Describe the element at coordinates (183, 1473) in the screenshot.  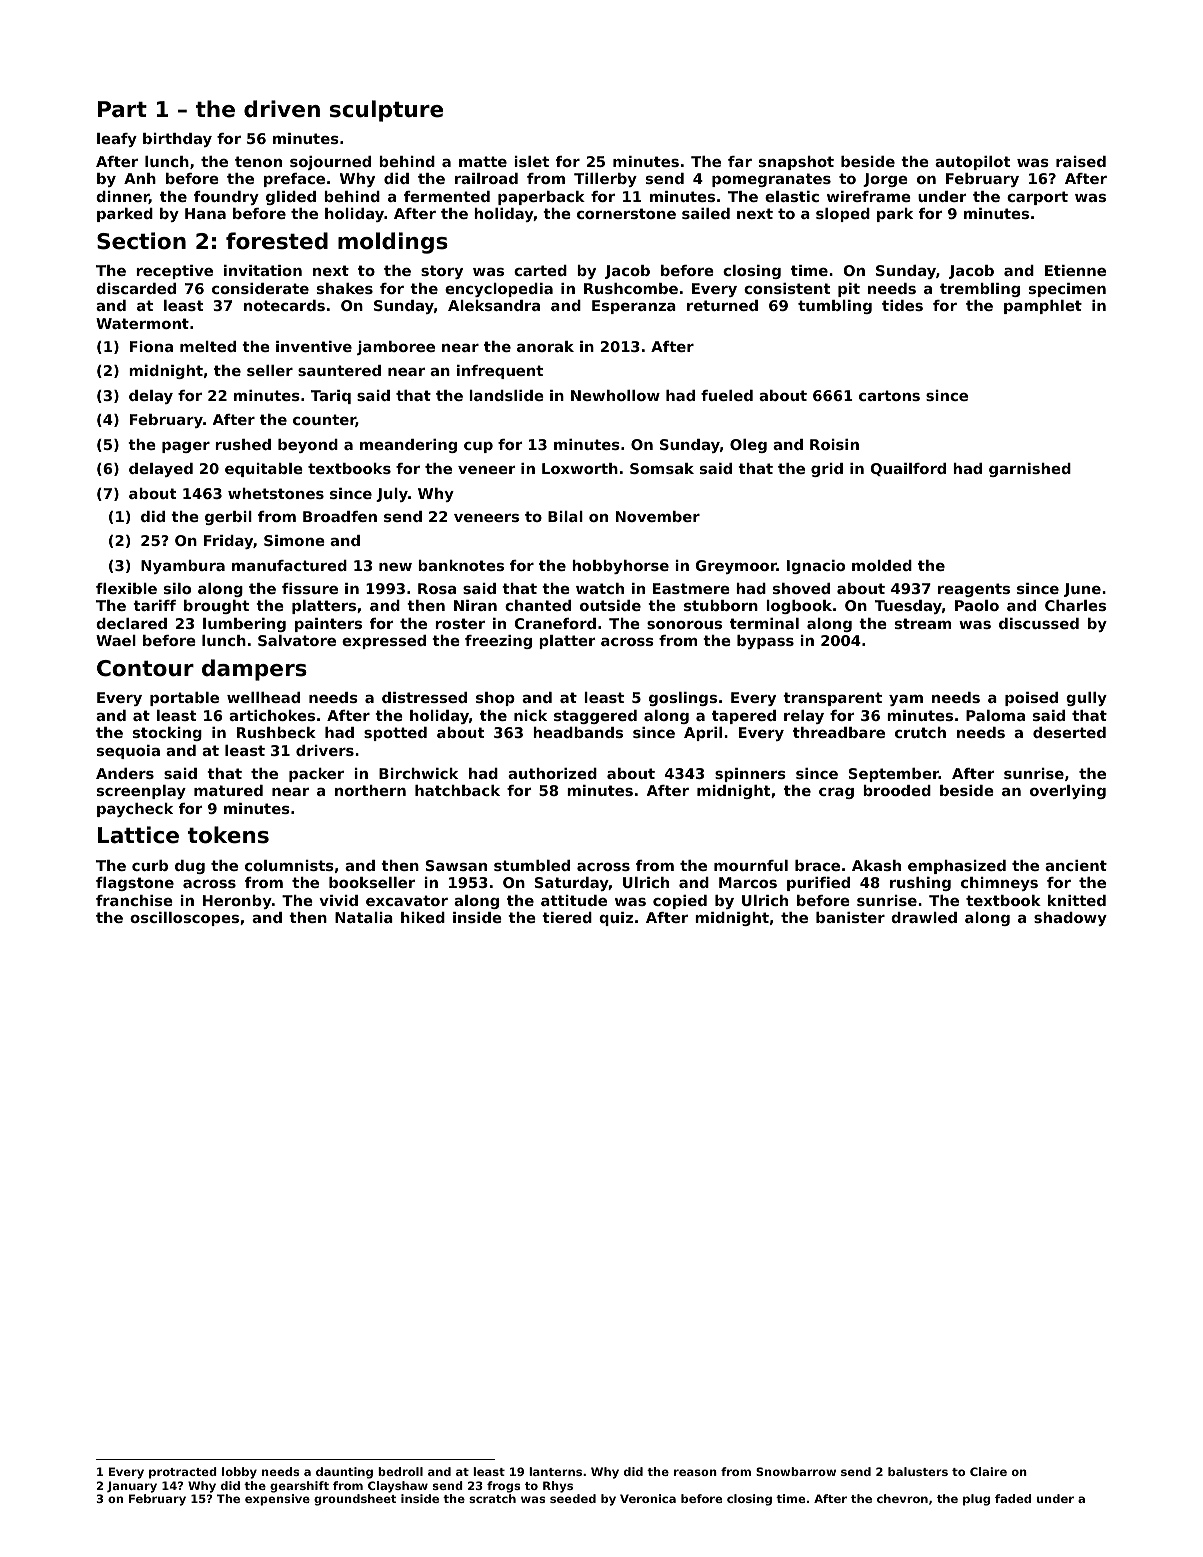
I see `protracted` at that location.
